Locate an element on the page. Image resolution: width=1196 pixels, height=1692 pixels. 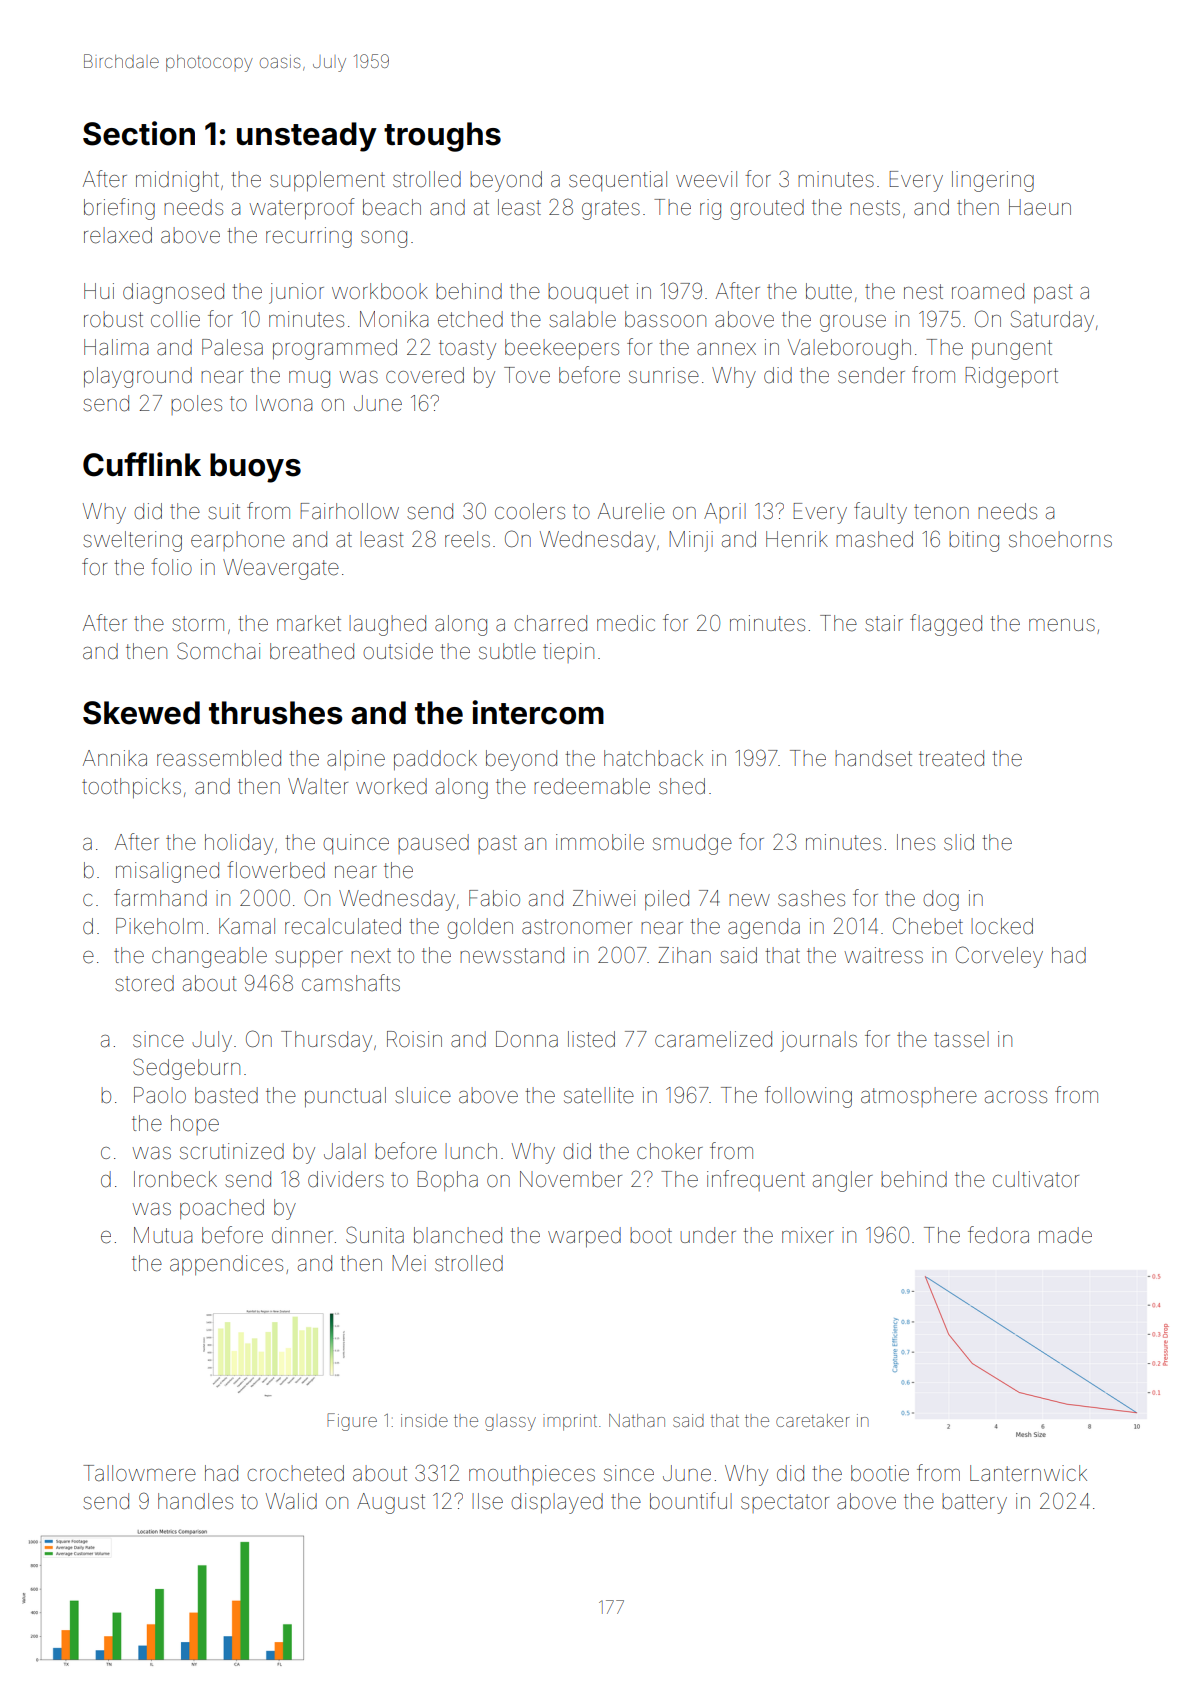
storm is located at coordinates (198, 624).
